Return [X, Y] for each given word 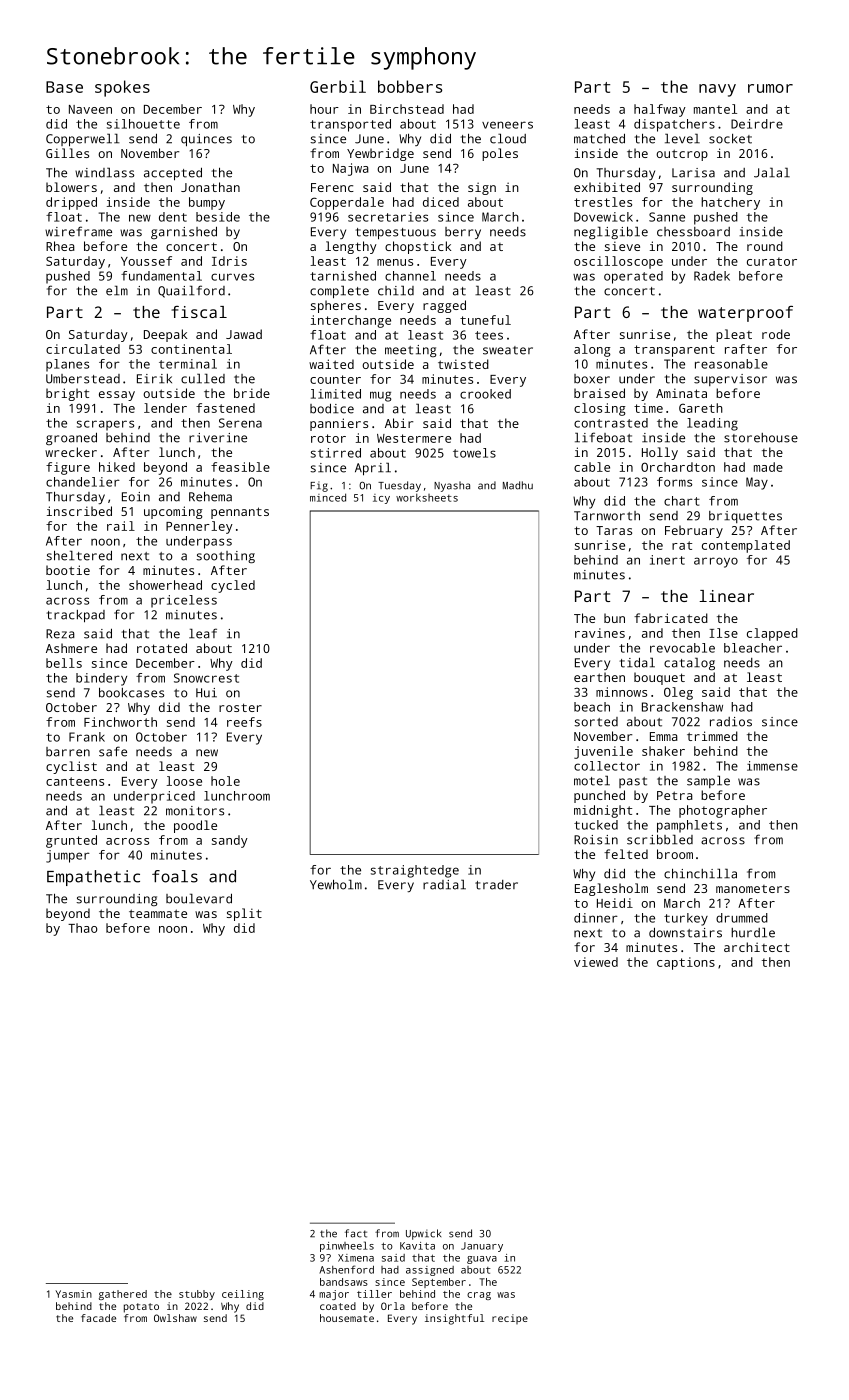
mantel [715, 109]
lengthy [350, 247]
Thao [83, 928]
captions [686, 963]
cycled [233, 586]
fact [356, 1233]
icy [381, 499]
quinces [206, 140]
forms [674, 482]
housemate [347, 1318]
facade [98, 1318]
